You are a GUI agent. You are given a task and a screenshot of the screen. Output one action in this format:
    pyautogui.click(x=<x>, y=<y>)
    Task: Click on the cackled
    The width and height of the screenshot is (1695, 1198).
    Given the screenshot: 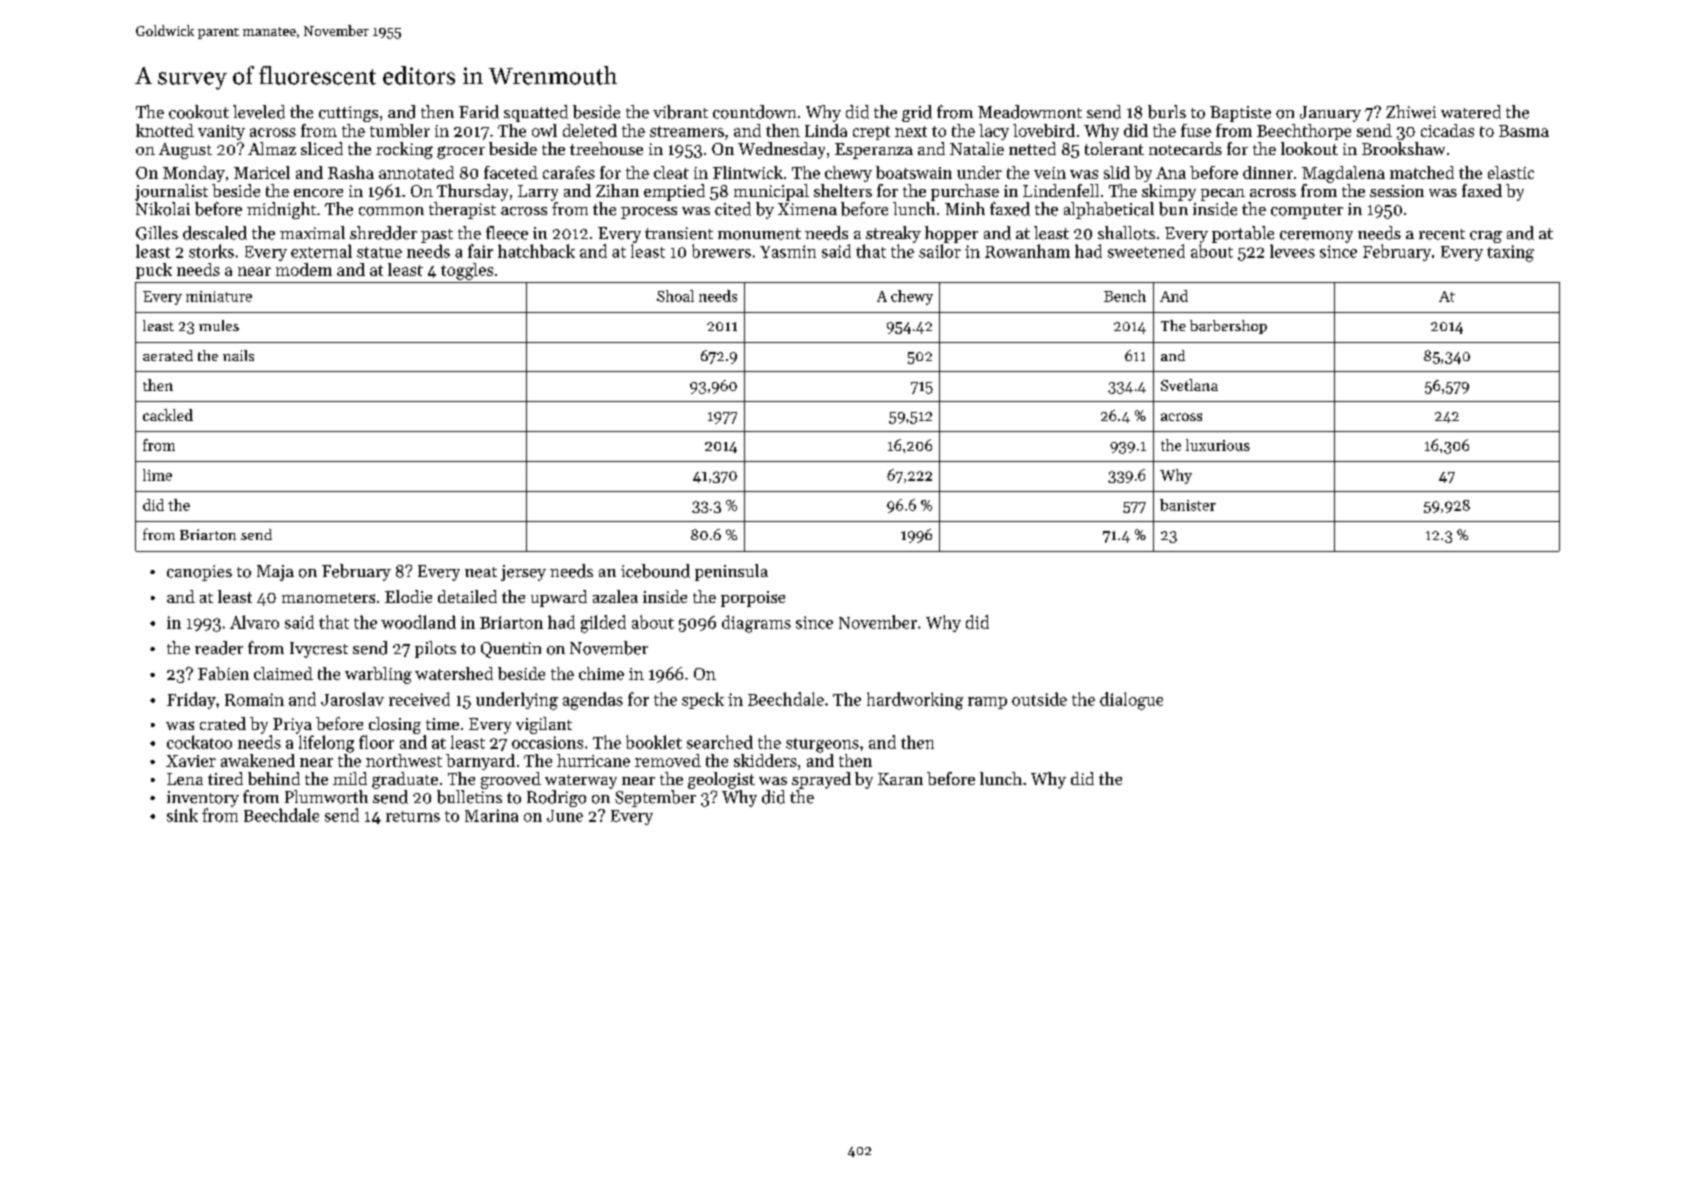 What is the action you would take?
    pyautogui.click(x=168, y=415)
